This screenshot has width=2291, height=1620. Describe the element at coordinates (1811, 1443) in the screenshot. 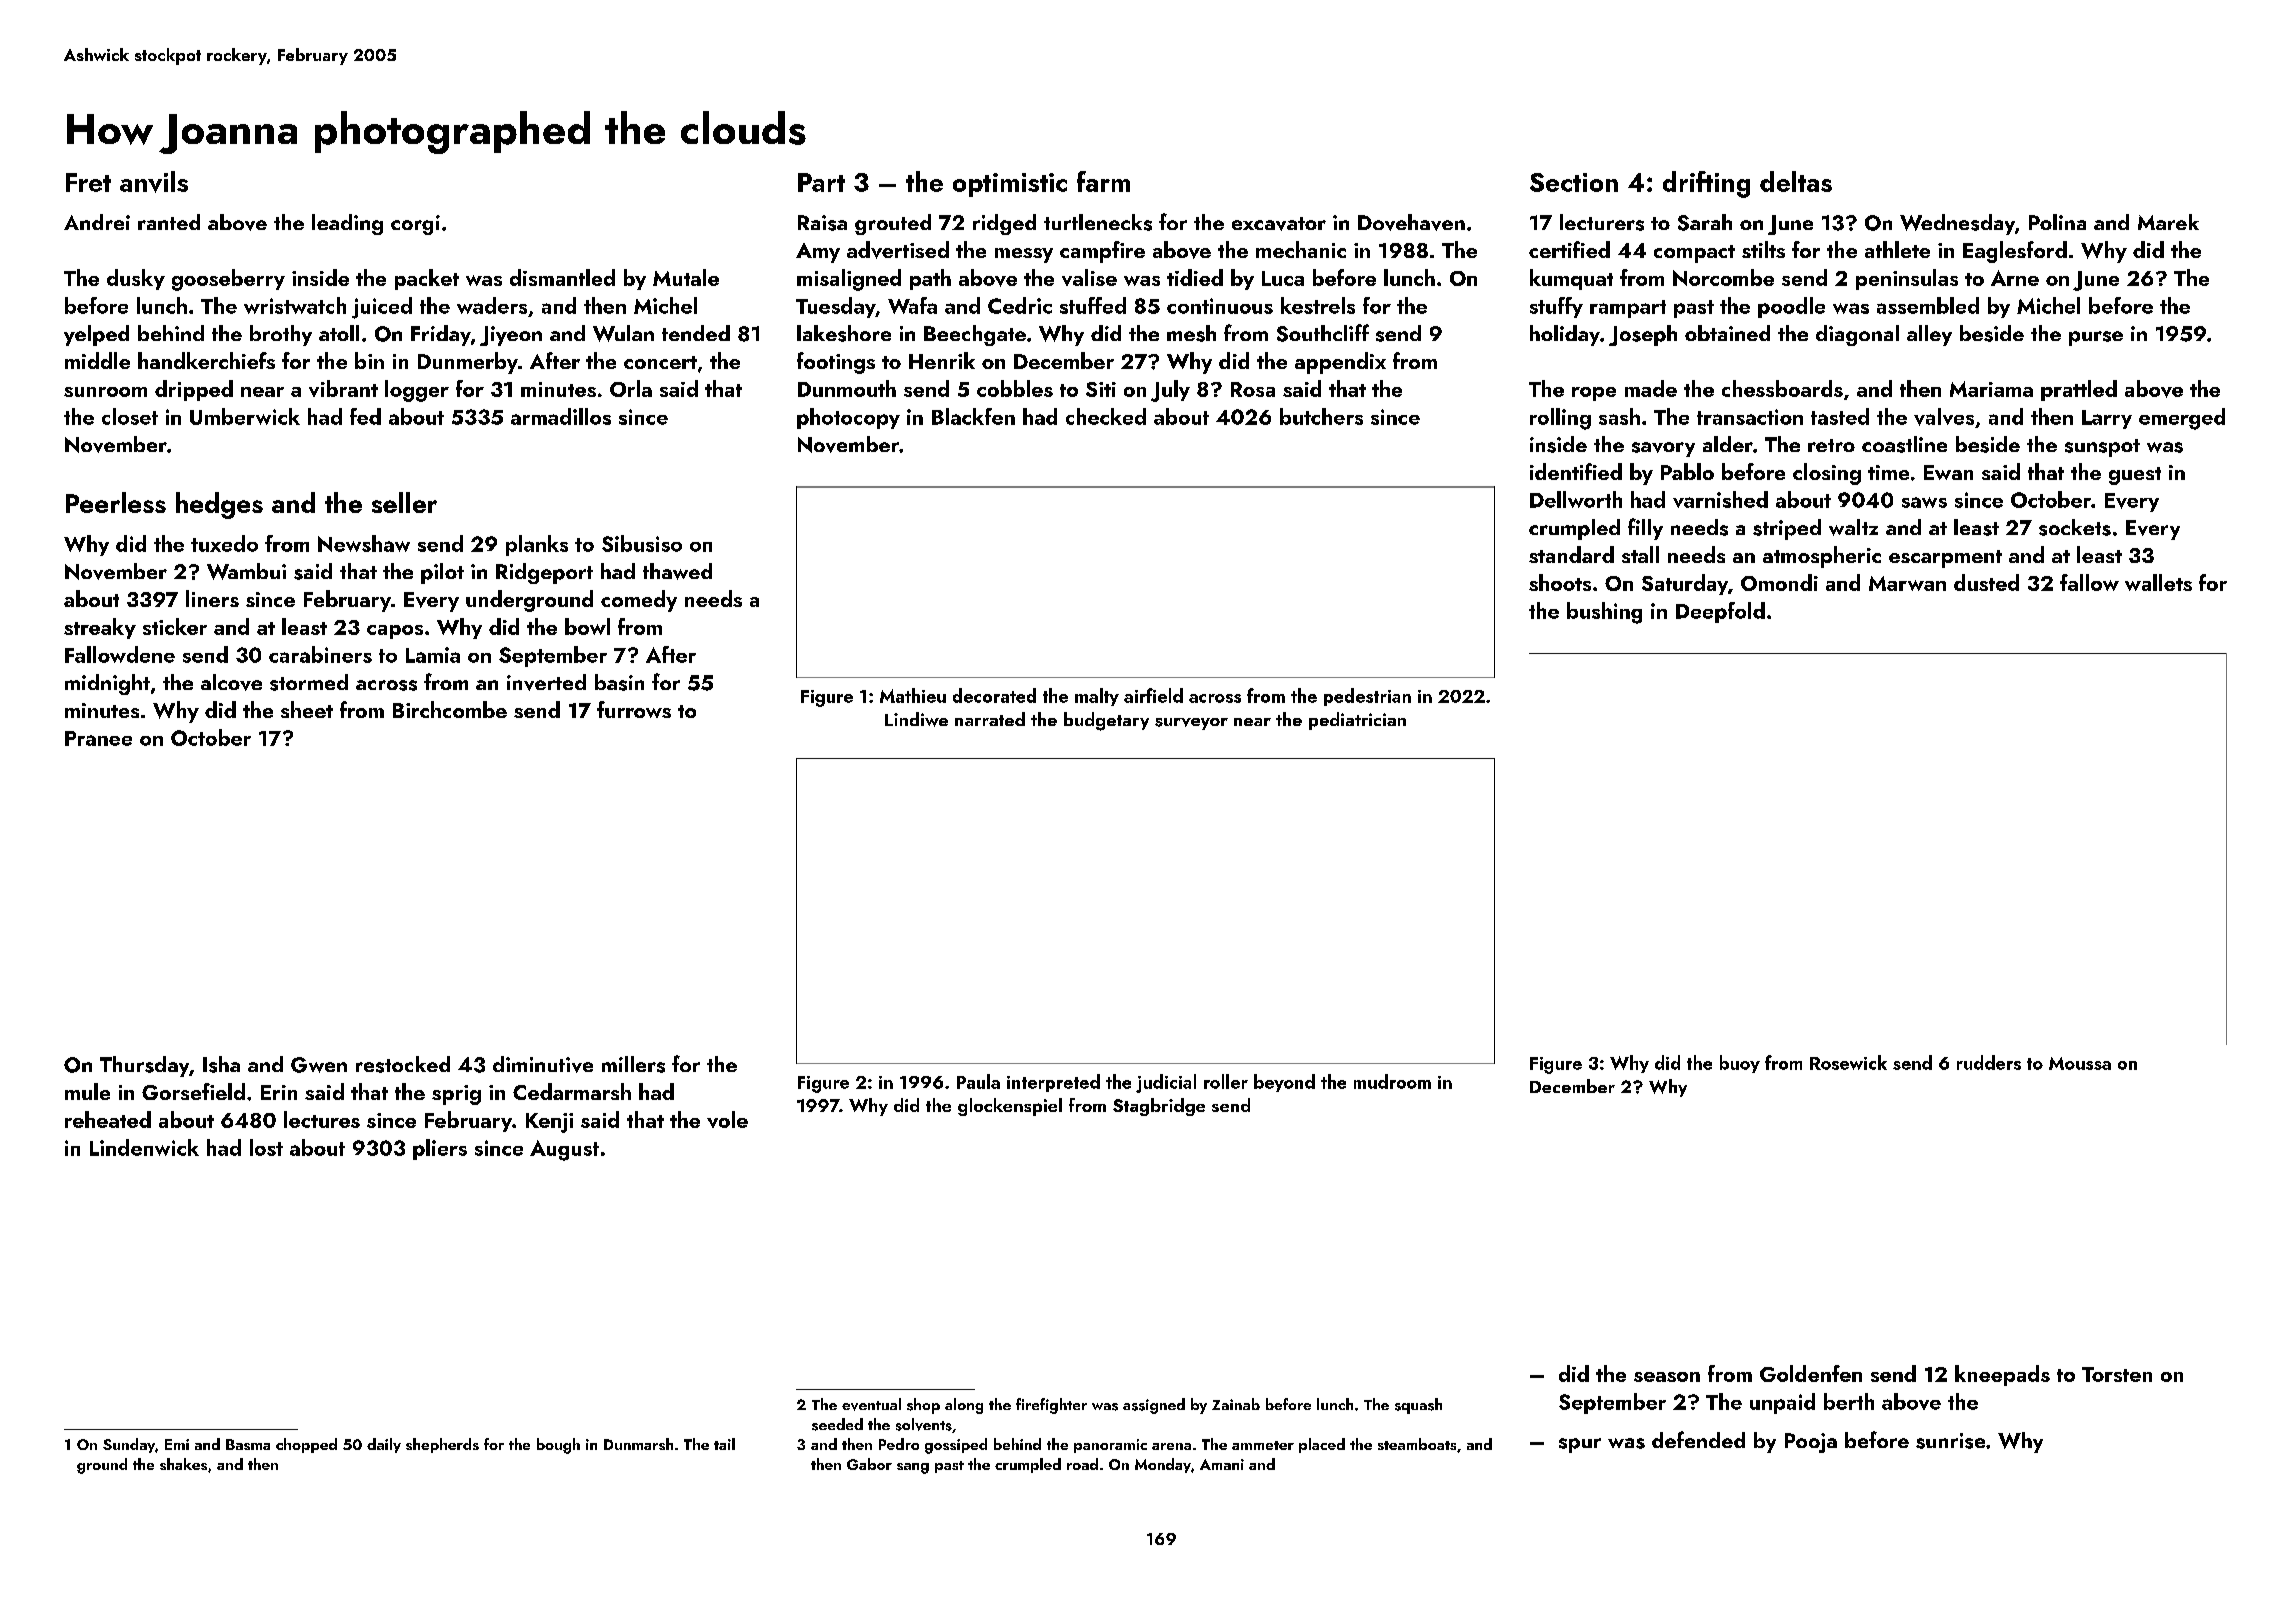

I see `Pooja` at that location.
